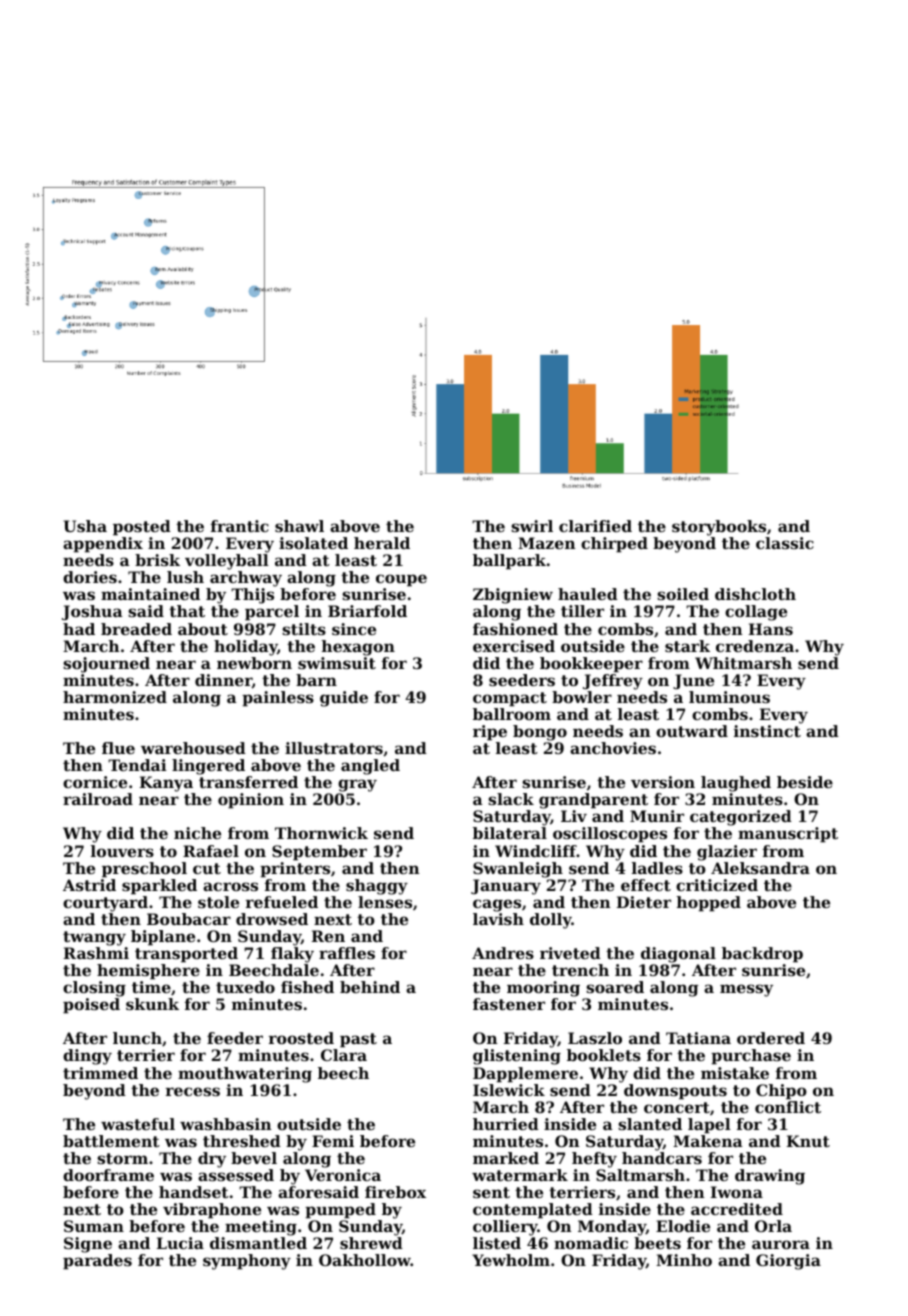 The image size is (908, 1316). What do you see at coordinates (746, 990) in the document?
I see `messy` at bounding box center [746, 990].
